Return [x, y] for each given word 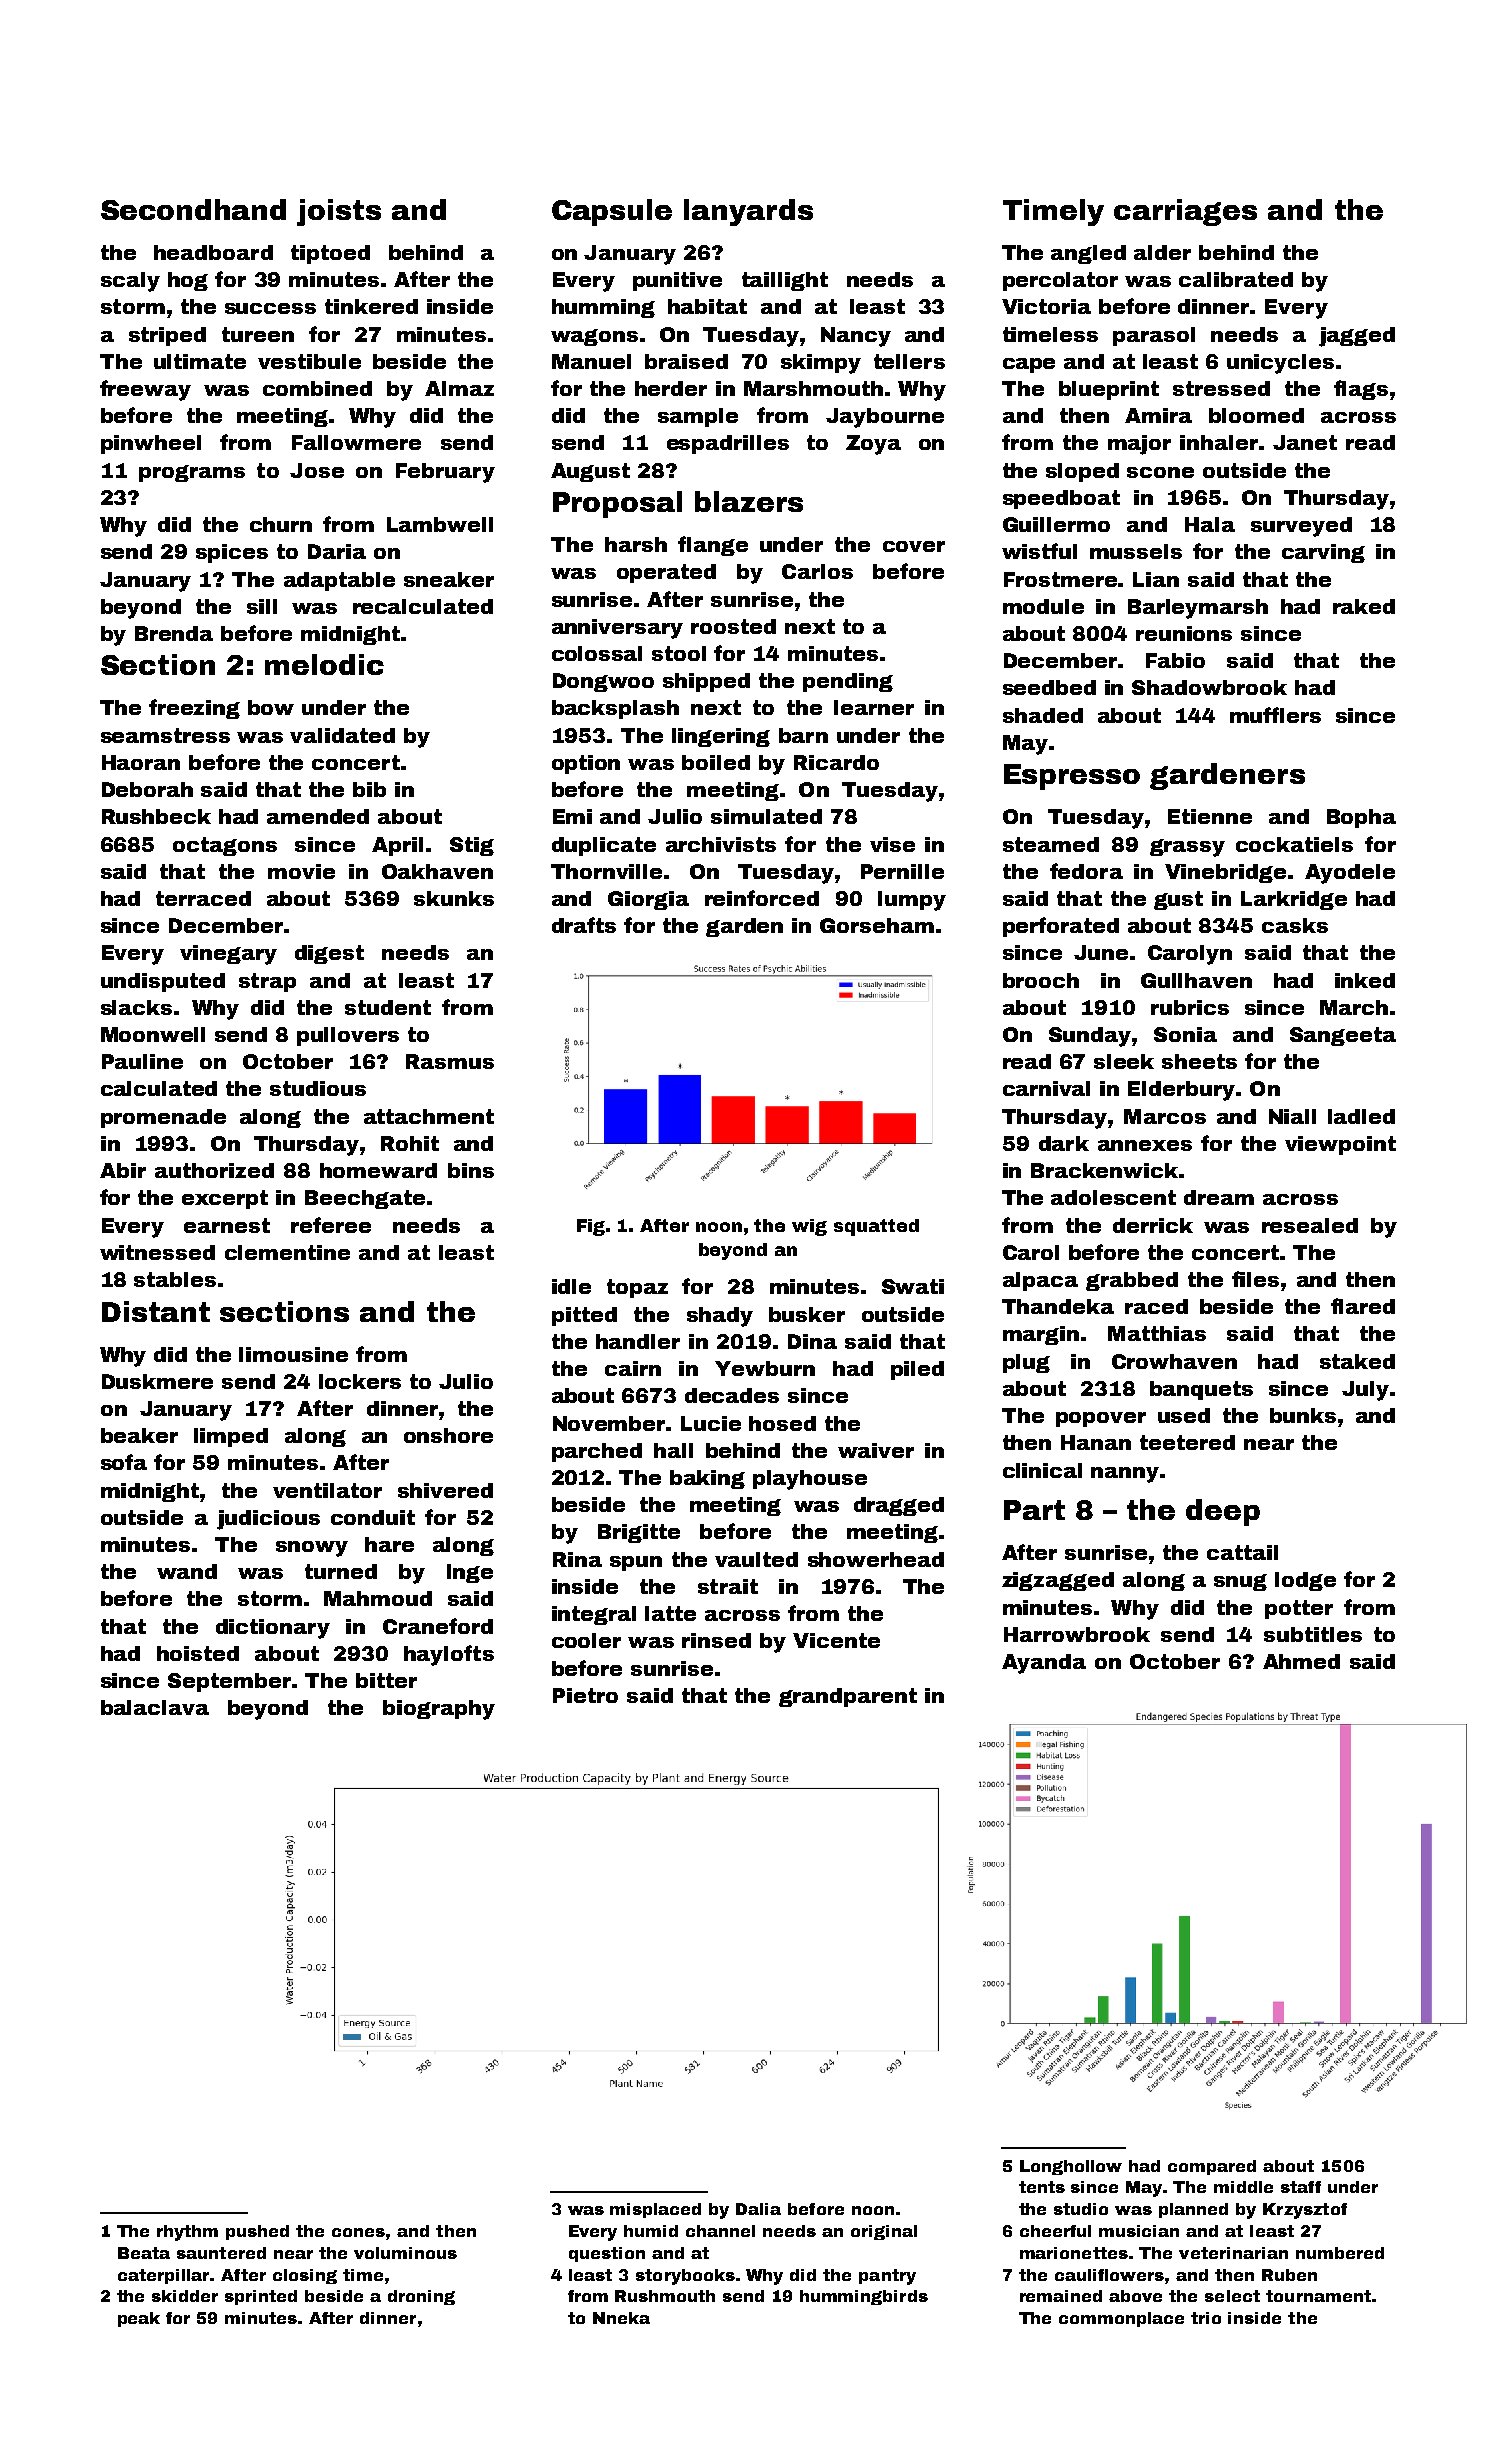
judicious [268, 1520]
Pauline [142, 1061]
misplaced [655, 2210]
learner [874, 707]
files [1255, 1279]
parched [597, 1452]
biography [439, 1710]
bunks [1303, 1415]
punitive [677, 281]
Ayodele [1350, 874]
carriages [1185, 212]
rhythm [187, 2233]
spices [232, 553]
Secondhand [193, 209]
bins [471, 1170]
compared [1212, 2167]
